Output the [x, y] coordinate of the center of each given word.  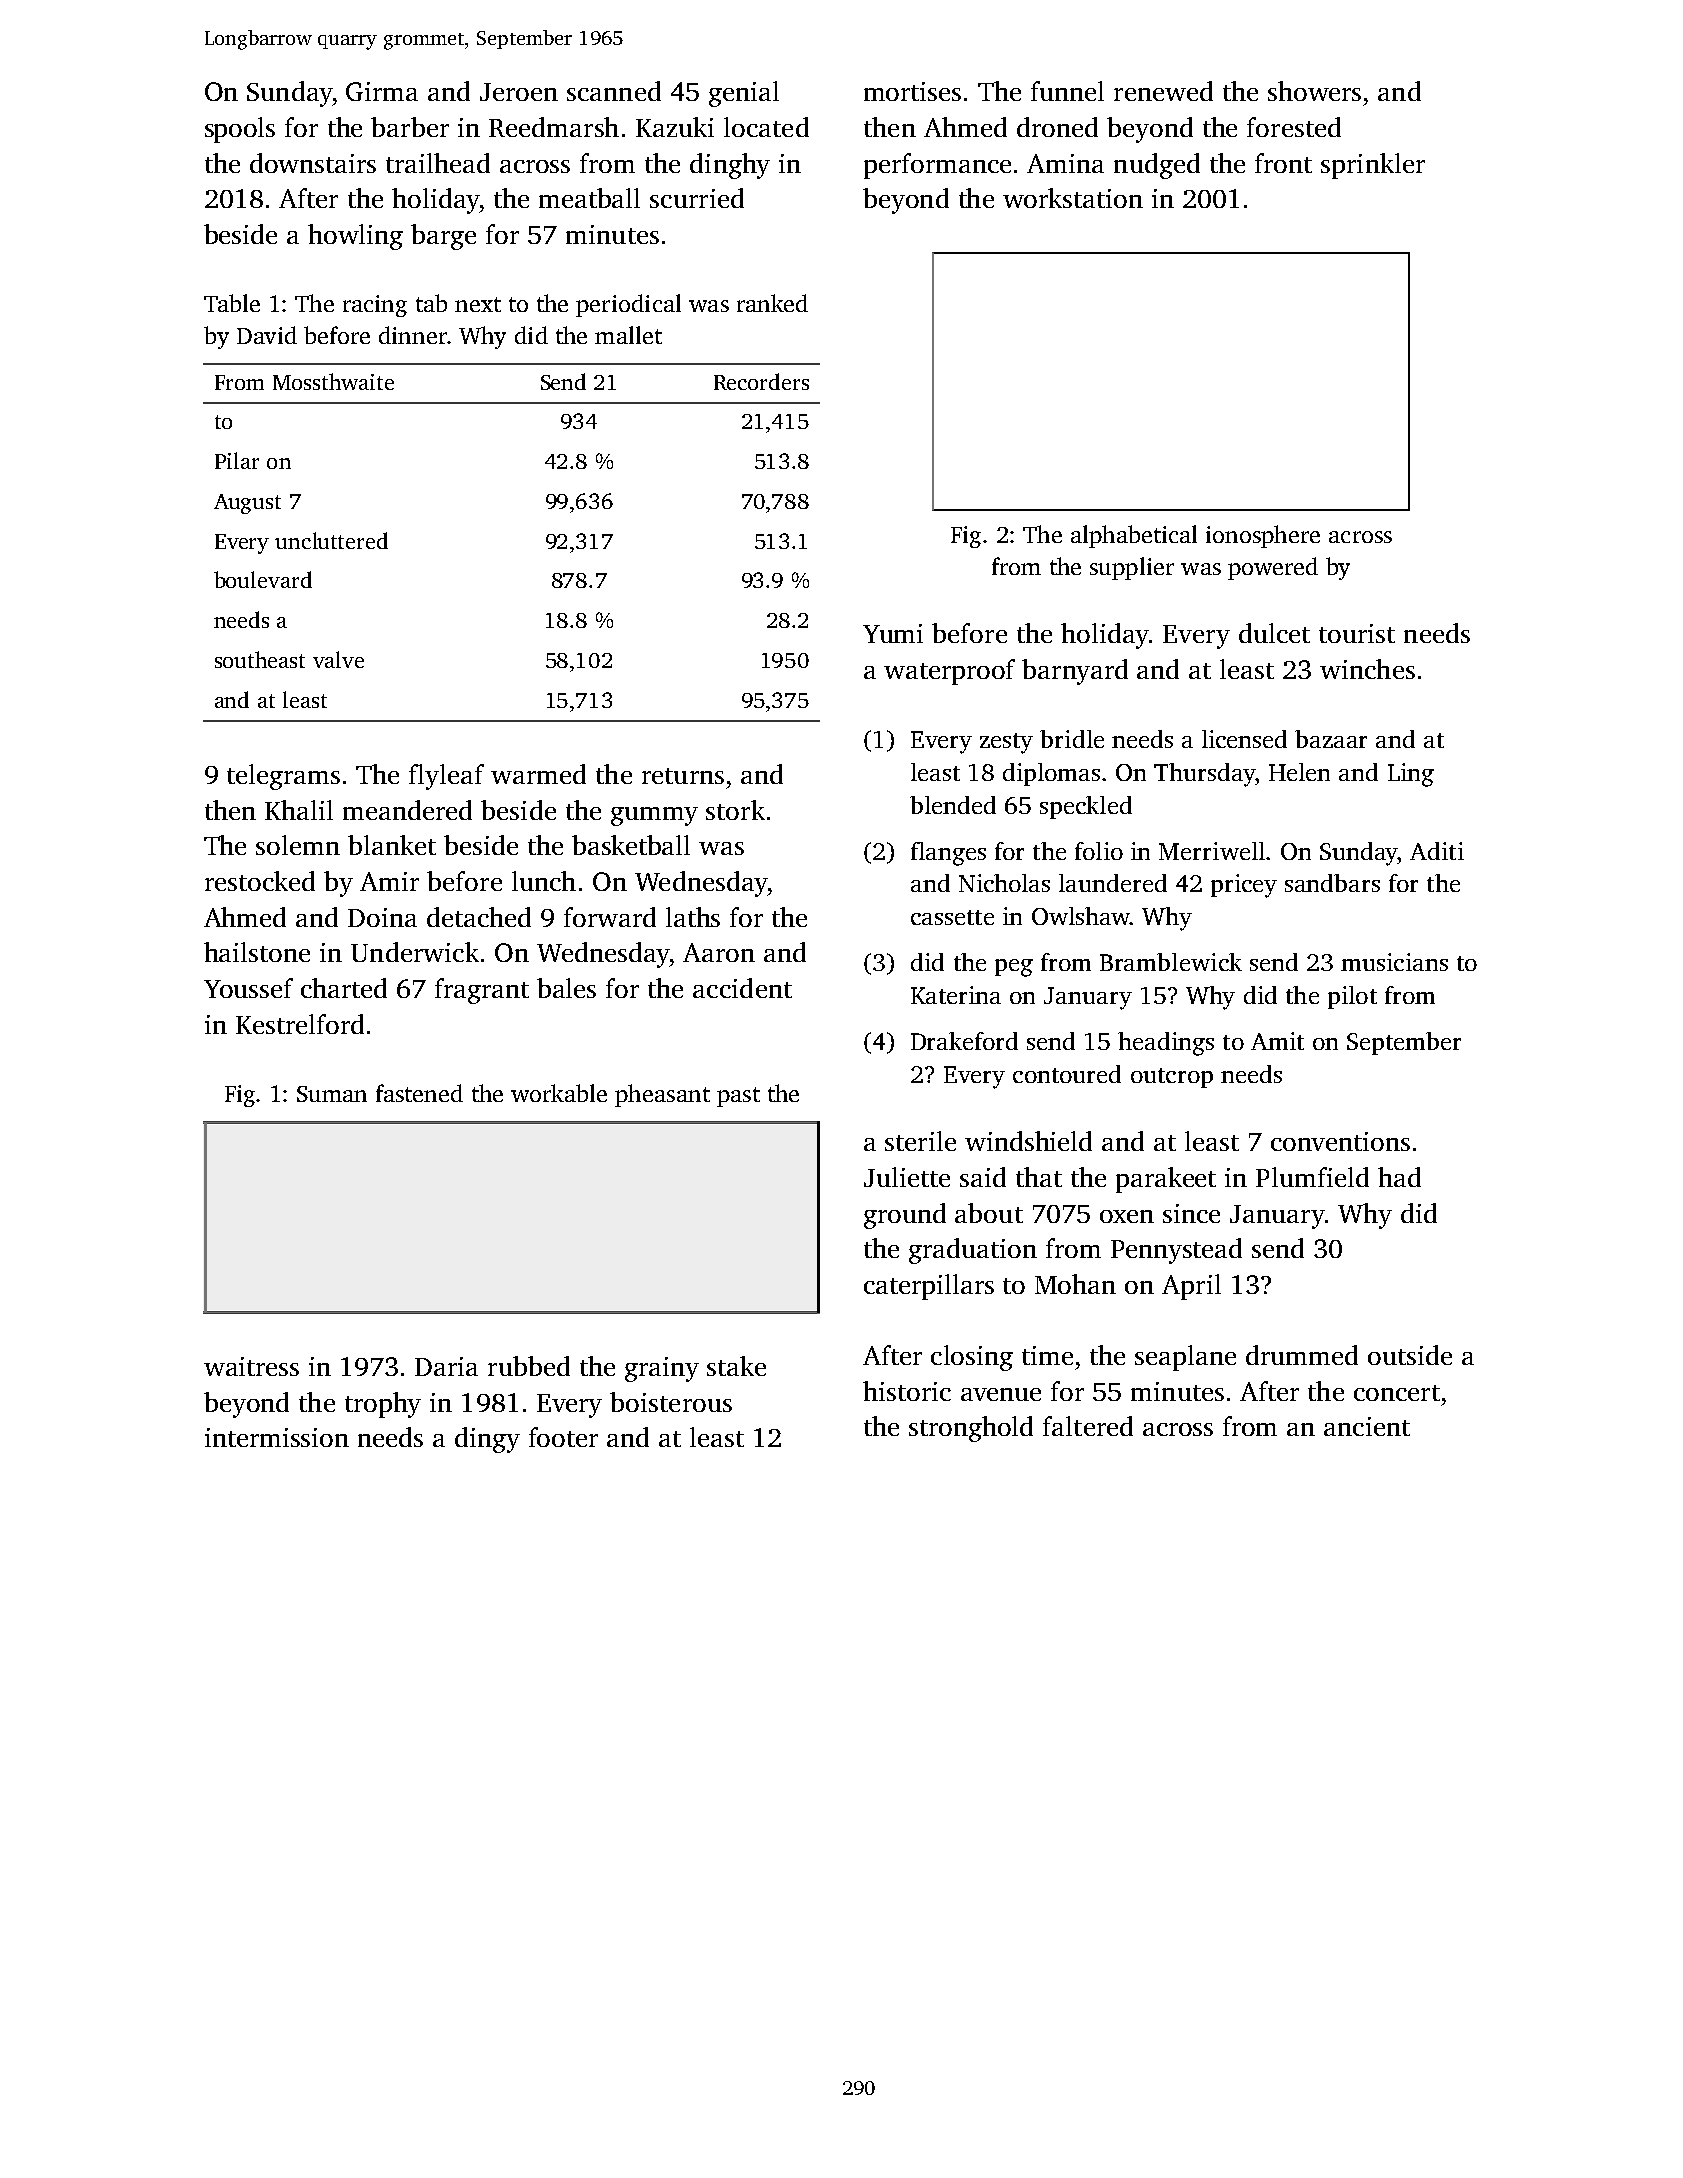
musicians [1394, 962]
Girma [382, 91]
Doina [382, 917]
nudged [1157, 166]
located [766, 127]
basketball [631, 845]
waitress [251, 1366]
